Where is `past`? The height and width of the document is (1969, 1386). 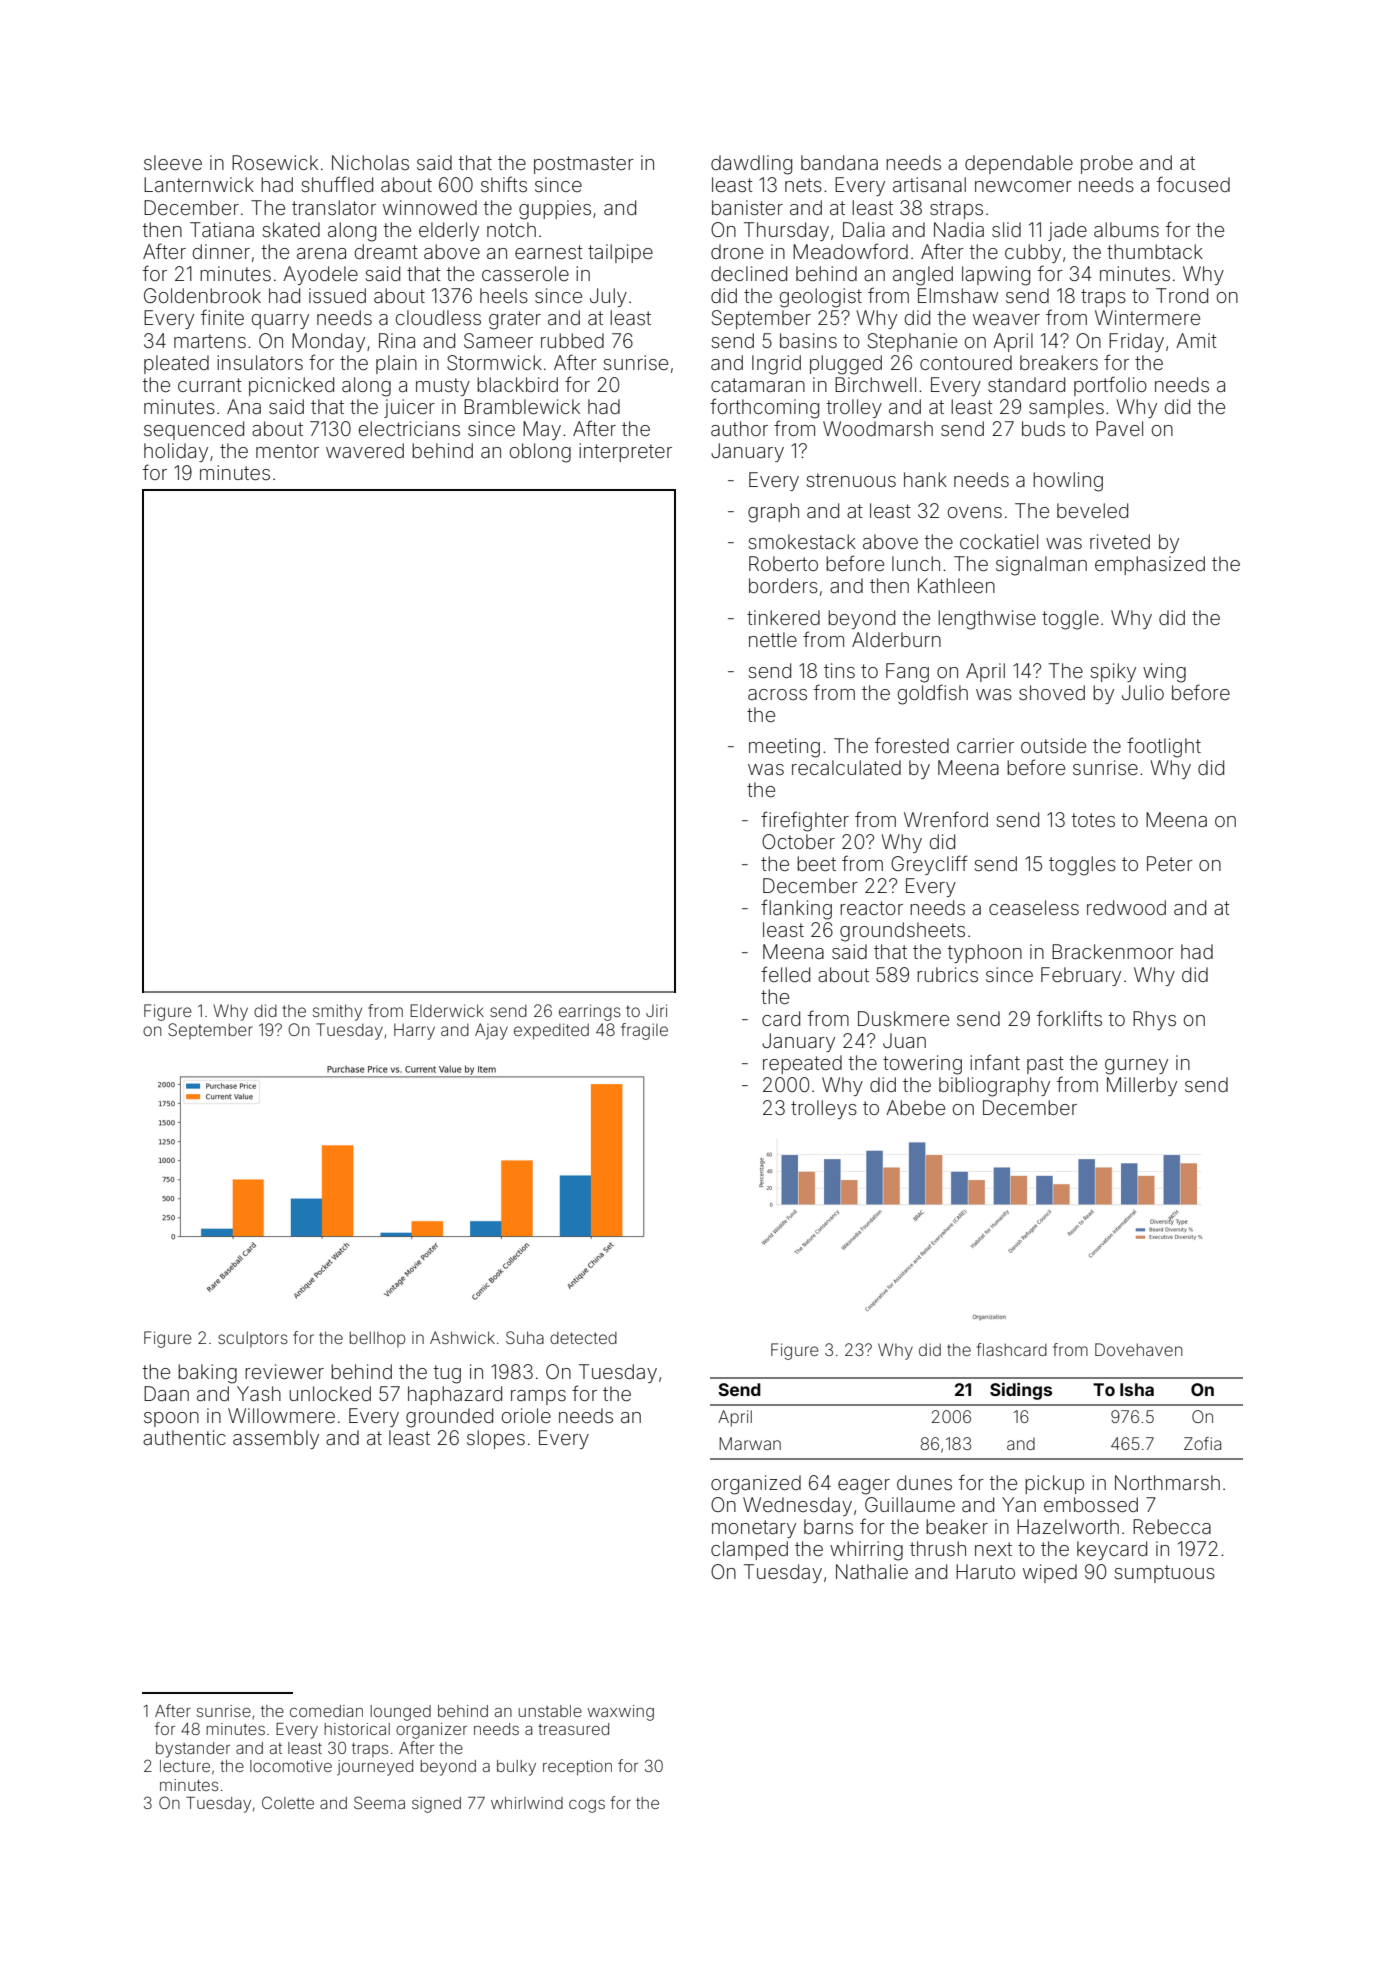
past is located at coordinates (1045, 1065).
